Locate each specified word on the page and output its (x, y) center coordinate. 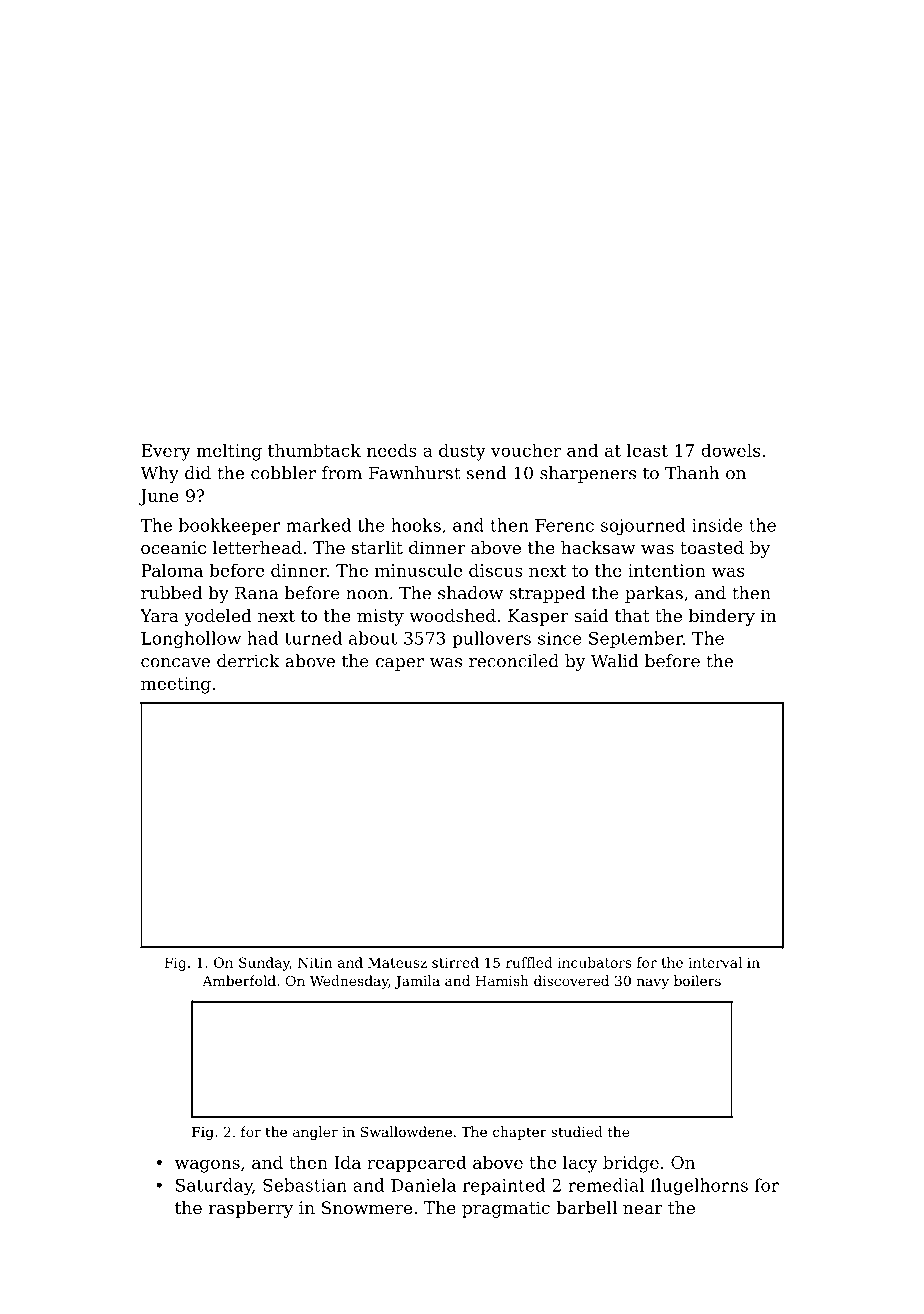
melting (229, 452)
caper (400, 664)
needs (392, 450)
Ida (347, 1162)
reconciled (514, 661)
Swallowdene (406, 1131)
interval (715, 962)
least (647, 450)
